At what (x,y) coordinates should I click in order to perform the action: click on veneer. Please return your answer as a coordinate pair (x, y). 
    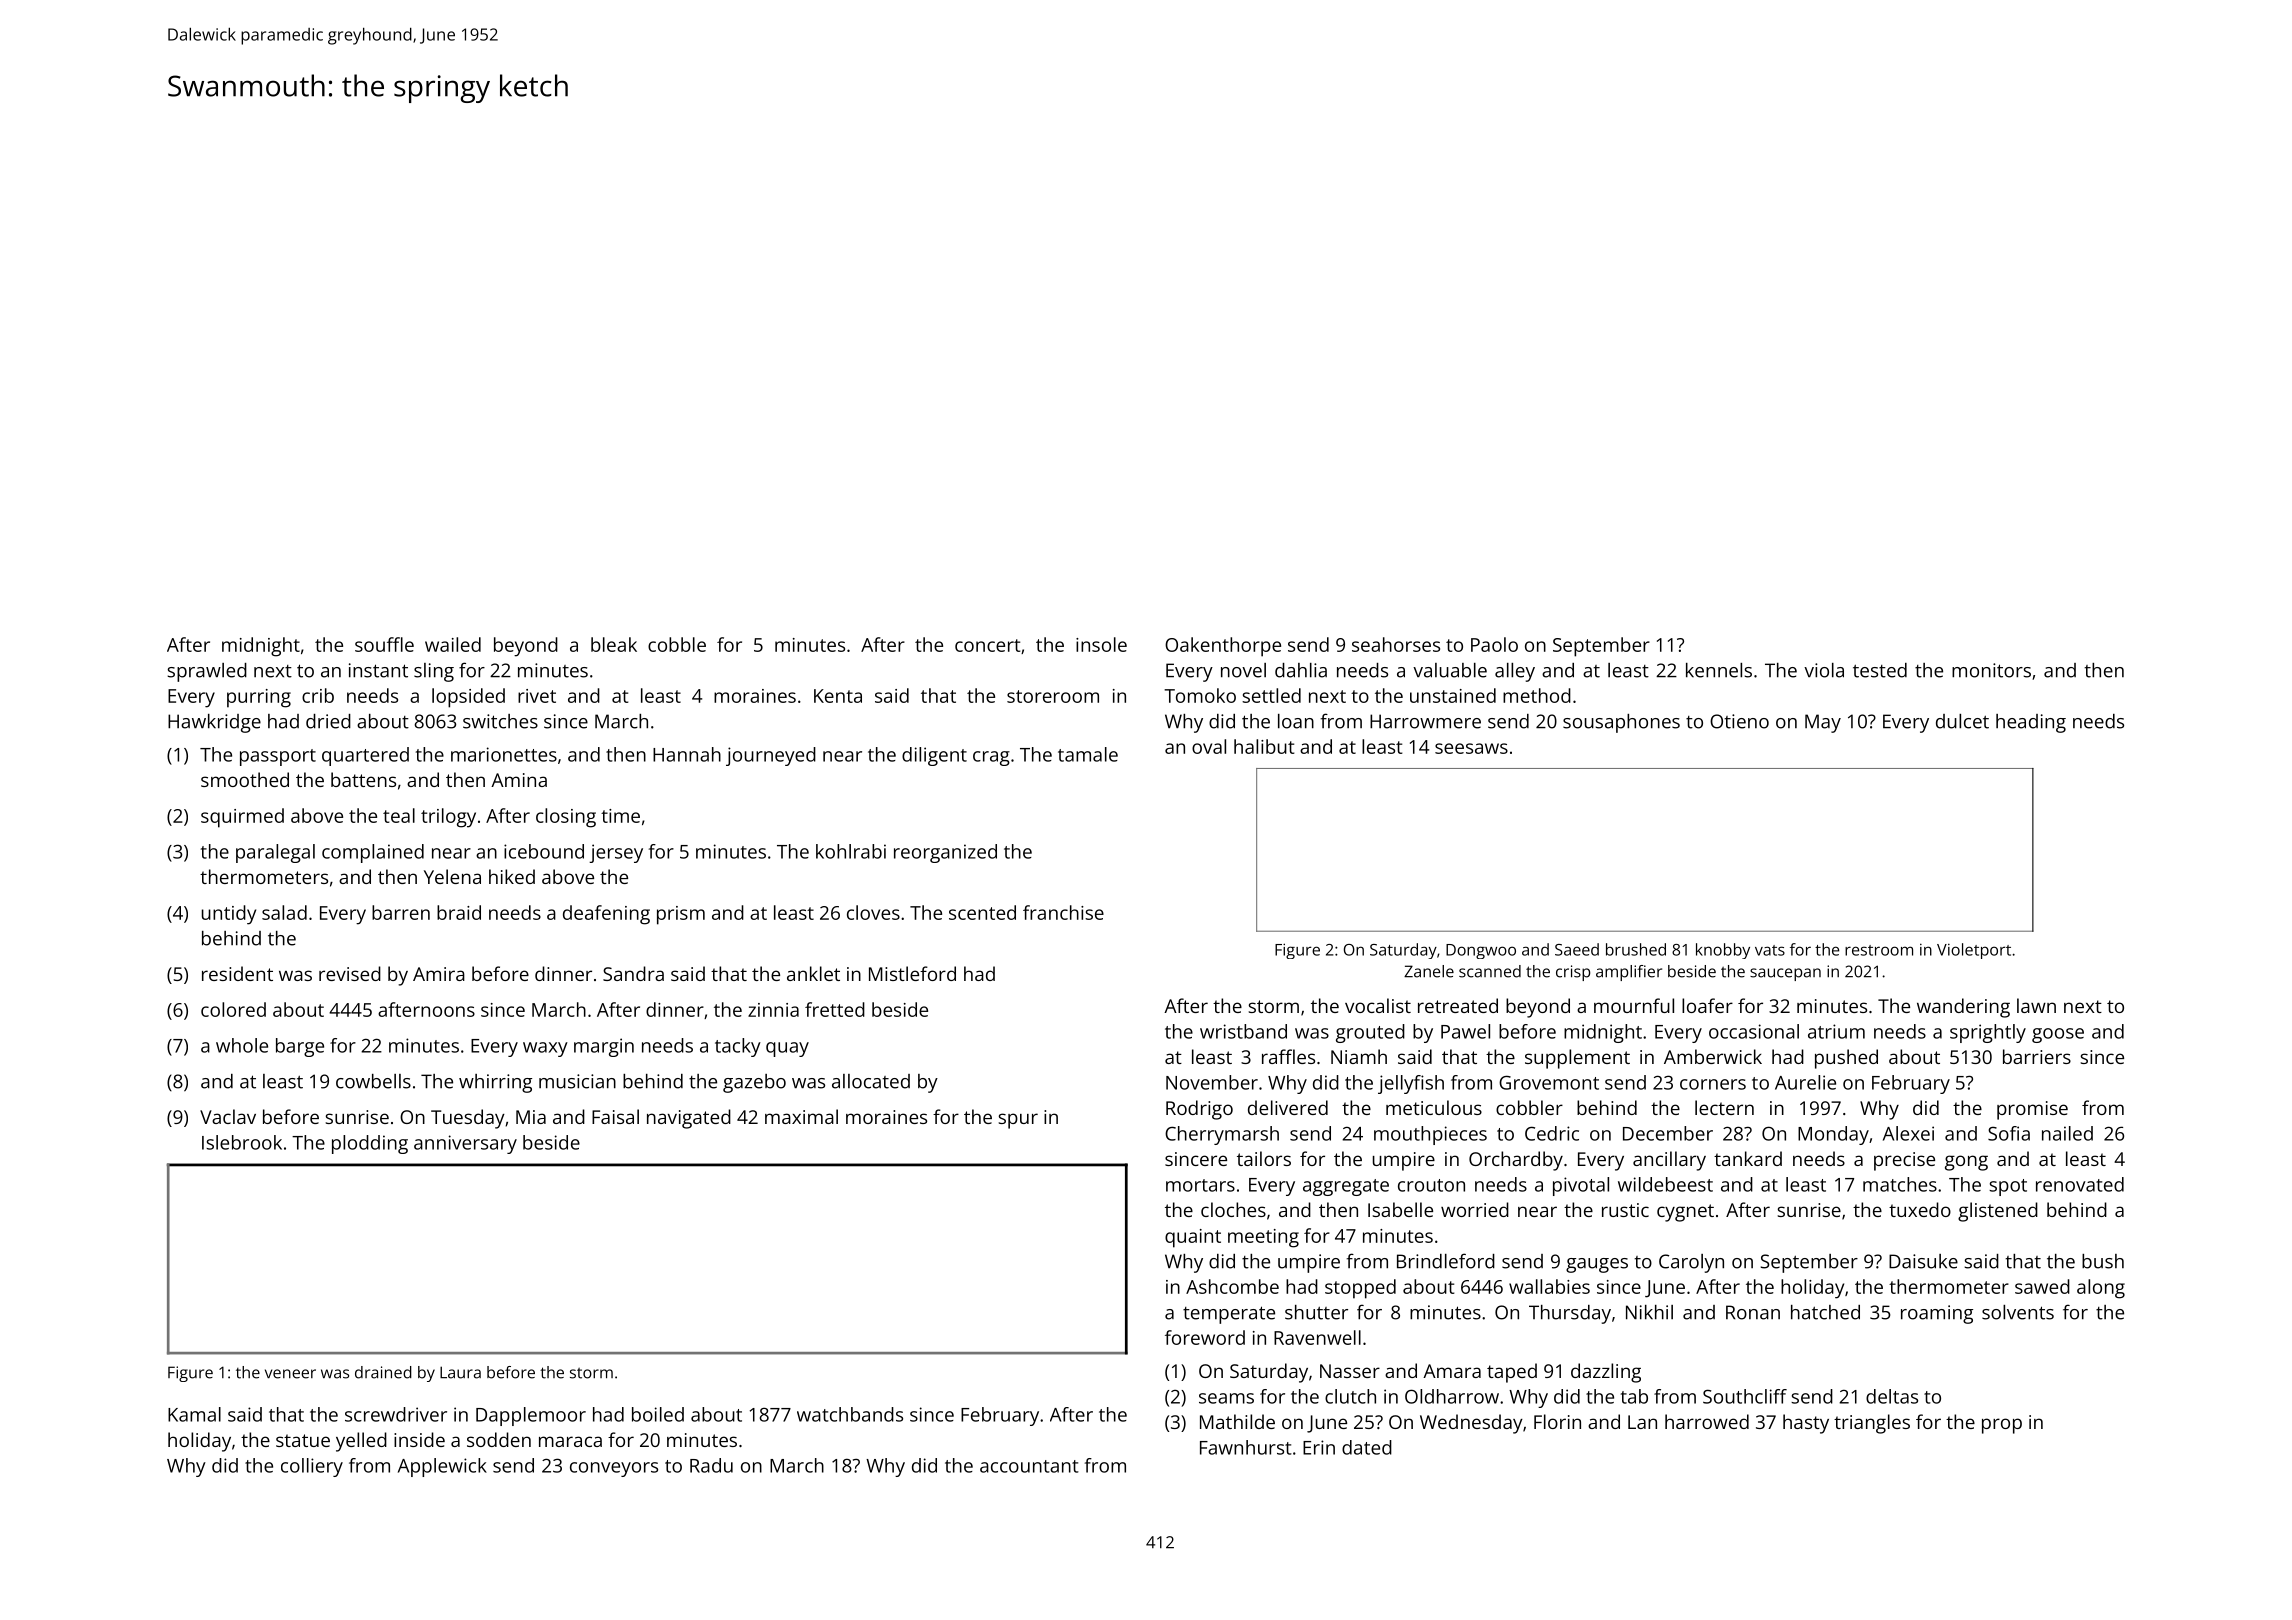
    Looking at the image, I should click on (290, 1374).
